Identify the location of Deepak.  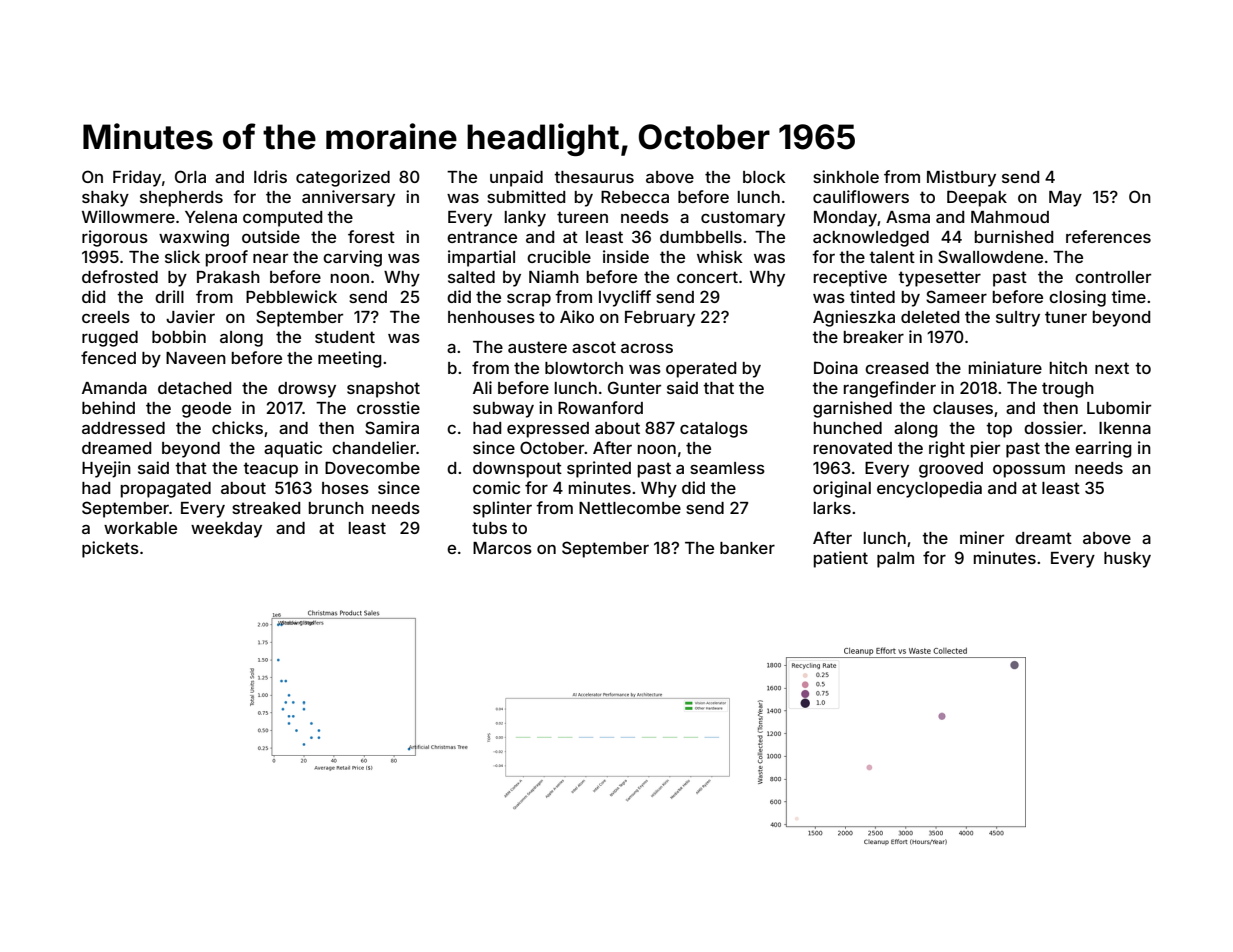
(977, 198).
